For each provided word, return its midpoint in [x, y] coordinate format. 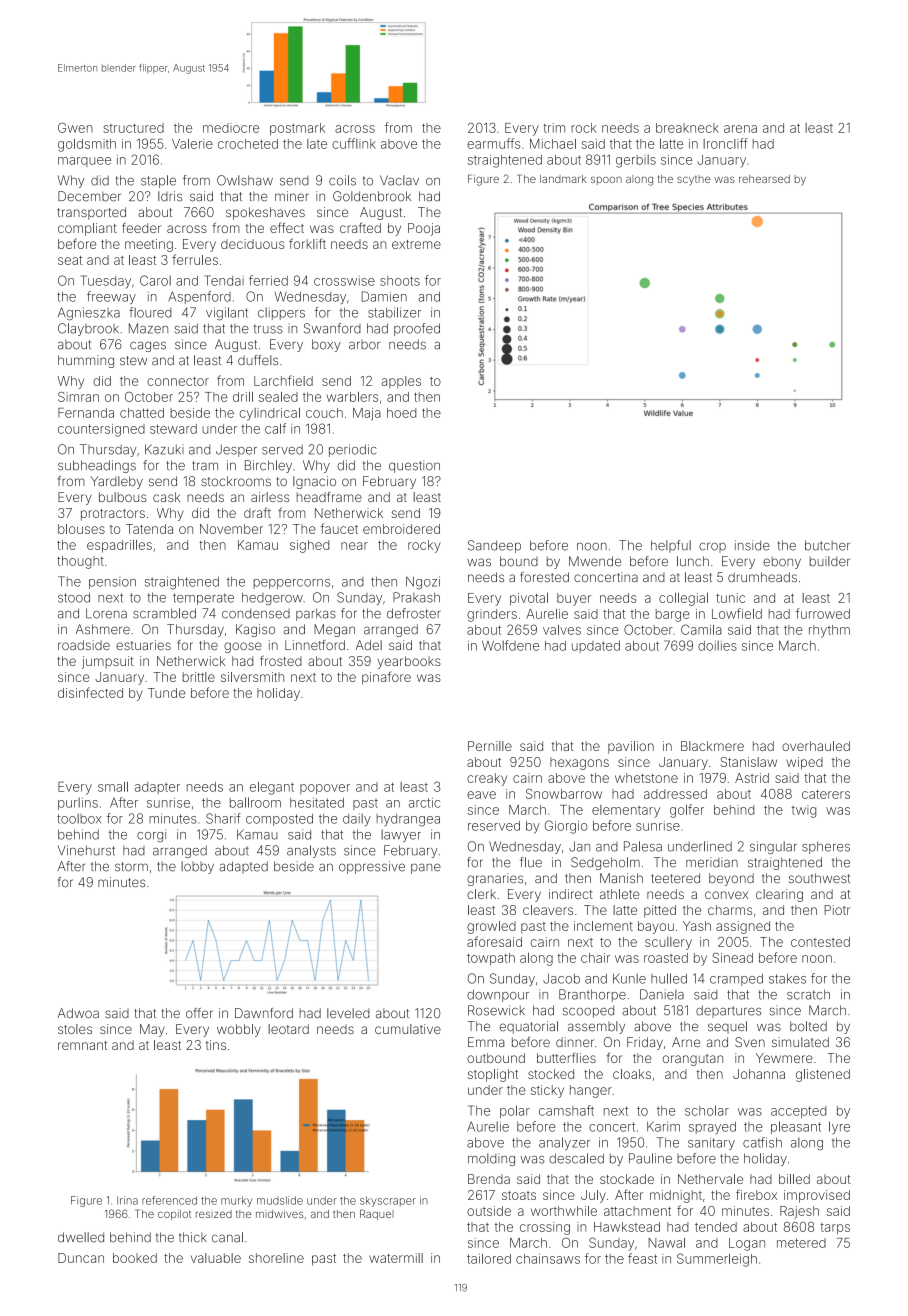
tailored [489, 1259]
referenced [169, 1200]
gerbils [636, 161]
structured [133, 128]
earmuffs [493, 143]
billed [794, 1179]
